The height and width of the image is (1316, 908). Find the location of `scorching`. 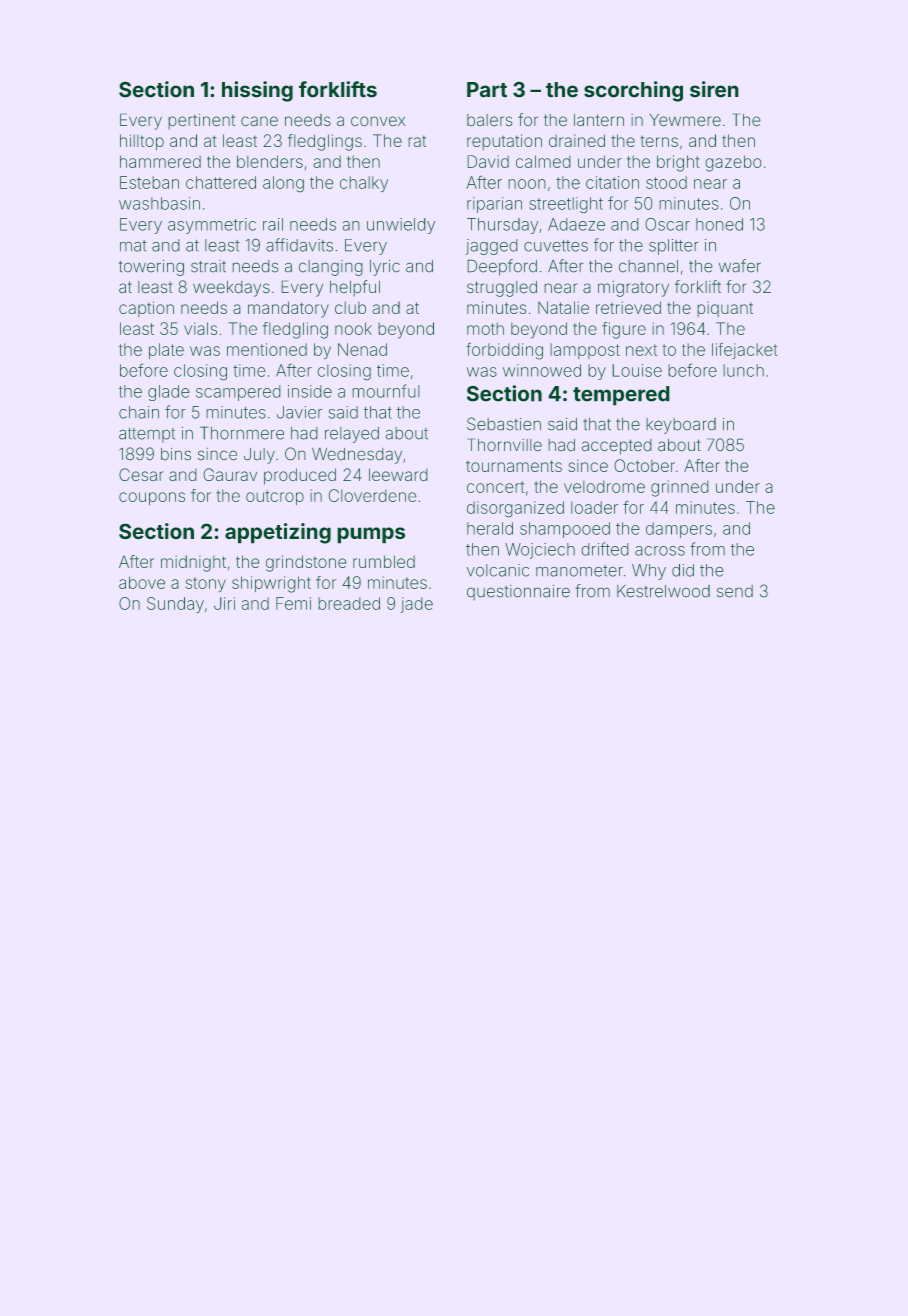

scorching is located at coordinates (633, 91).
